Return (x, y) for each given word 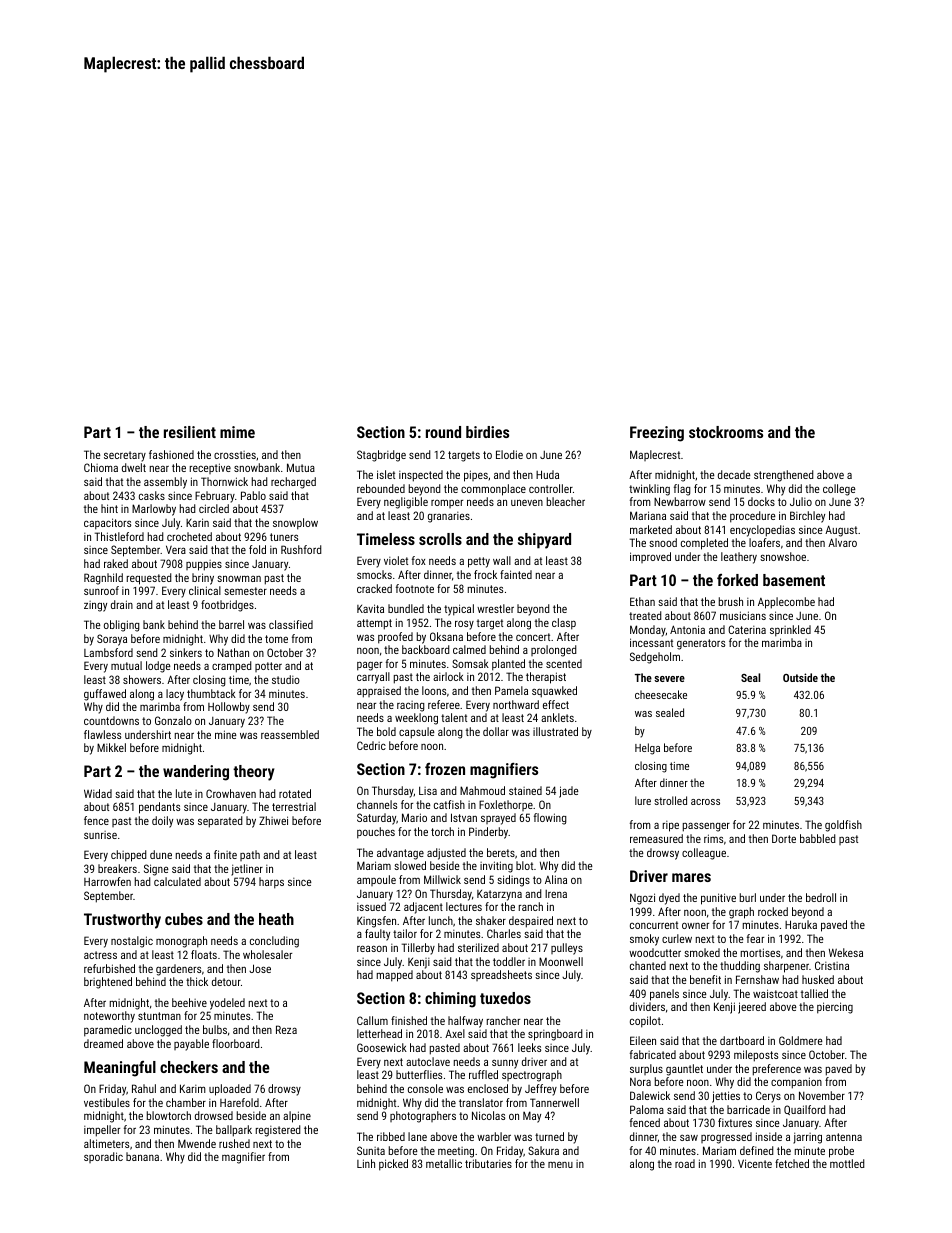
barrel (231, 624)
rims (713, 838)
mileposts (756, 1056)
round (443, 432)
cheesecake (661, 694)
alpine (297, 1117)
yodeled (227, 1004)
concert (533, 637)
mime (237, 432)
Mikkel (111, 747)
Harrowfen (107, 881)
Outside (800, 677)
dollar (496, 731)
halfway (465, 1022)
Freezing (657, 434)
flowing (550, 819)
